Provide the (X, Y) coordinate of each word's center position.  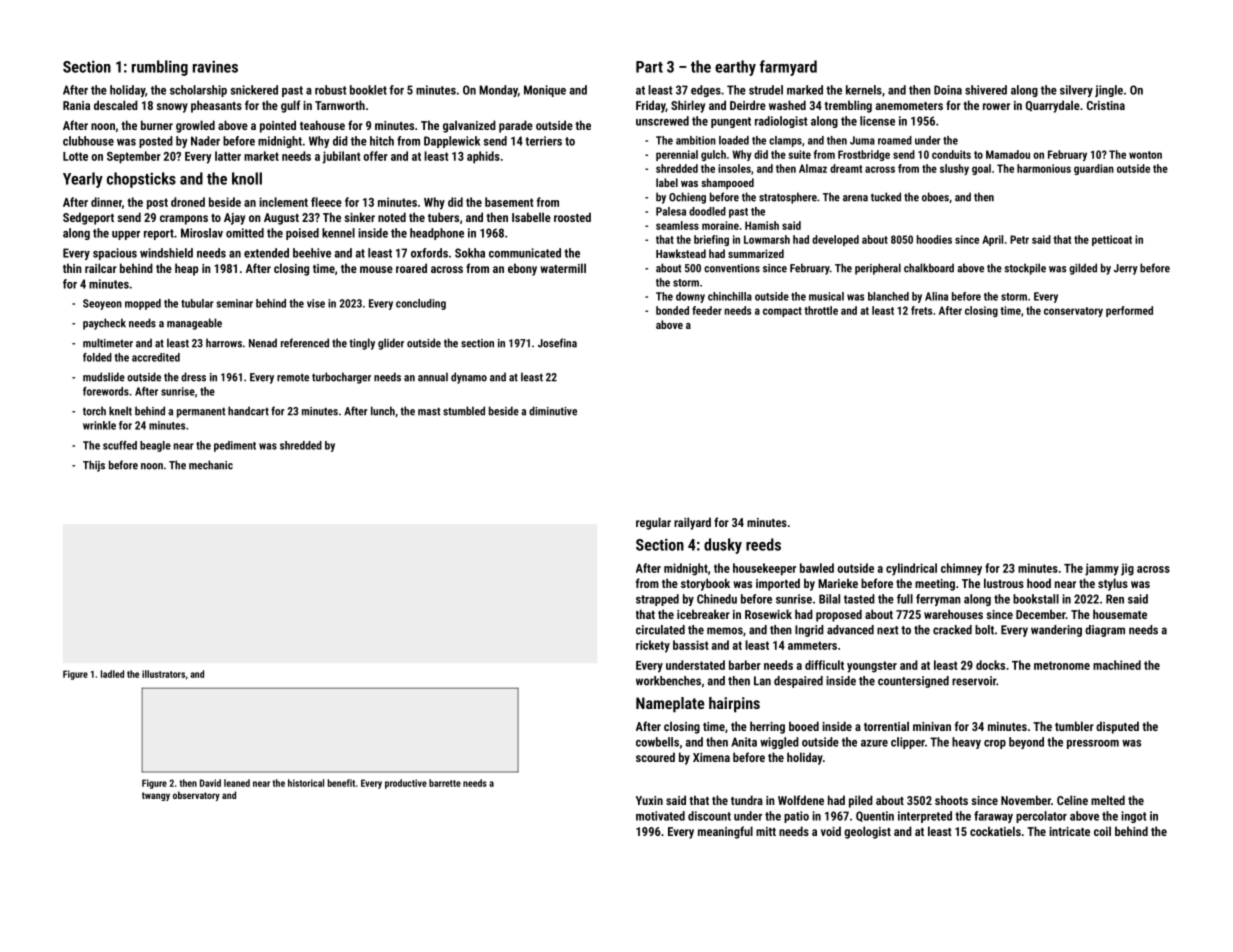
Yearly (83, 180)
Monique (545, 91)
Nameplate (670, 705)
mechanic (211, 465)
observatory (196, 796)
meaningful (725, 832)
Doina (948, 90)
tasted (859, 599)
